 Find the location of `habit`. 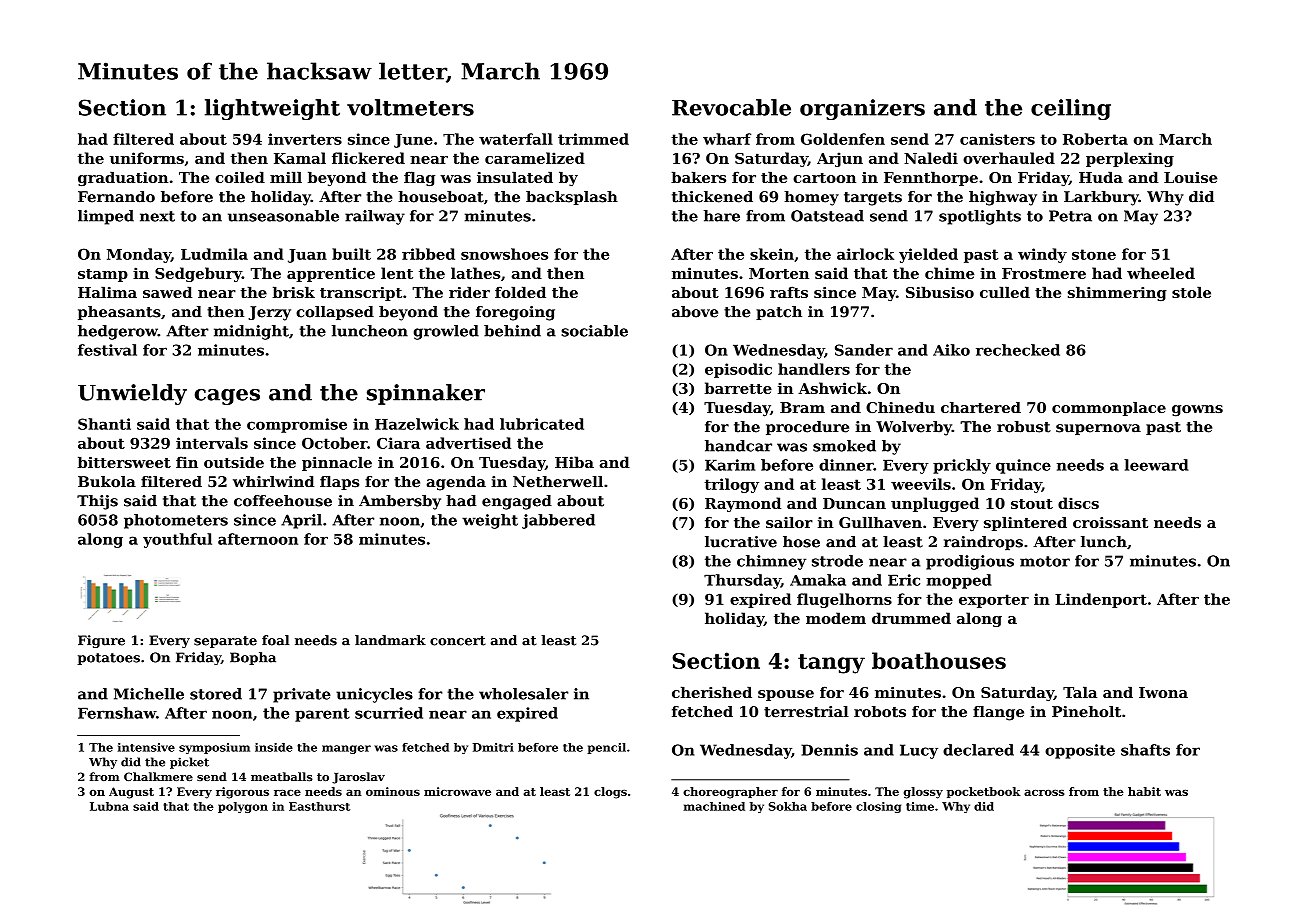

habit is located at coordinates (1144, 791).
